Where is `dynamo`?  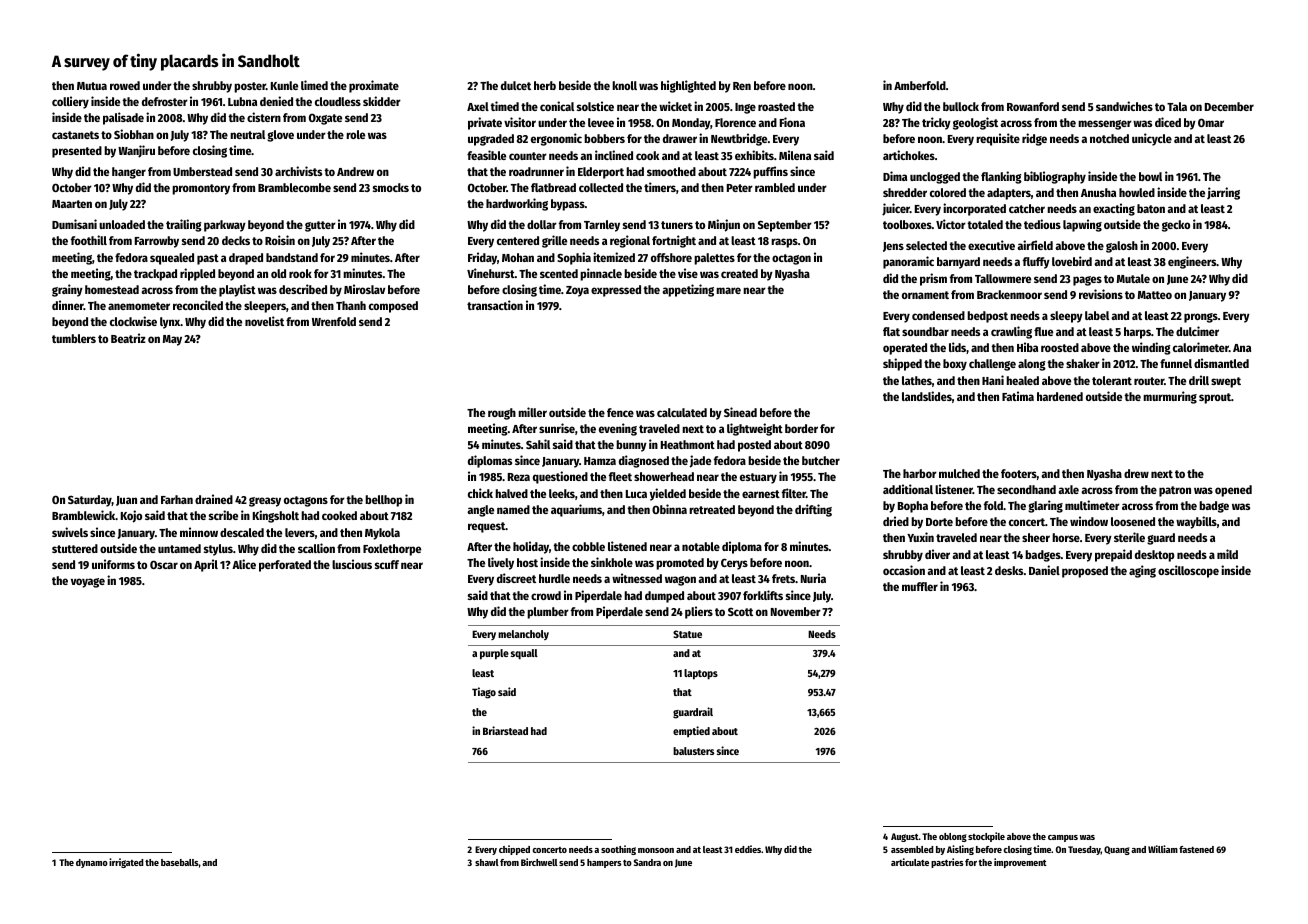 dynamo is located at coordinates (92, 863).
